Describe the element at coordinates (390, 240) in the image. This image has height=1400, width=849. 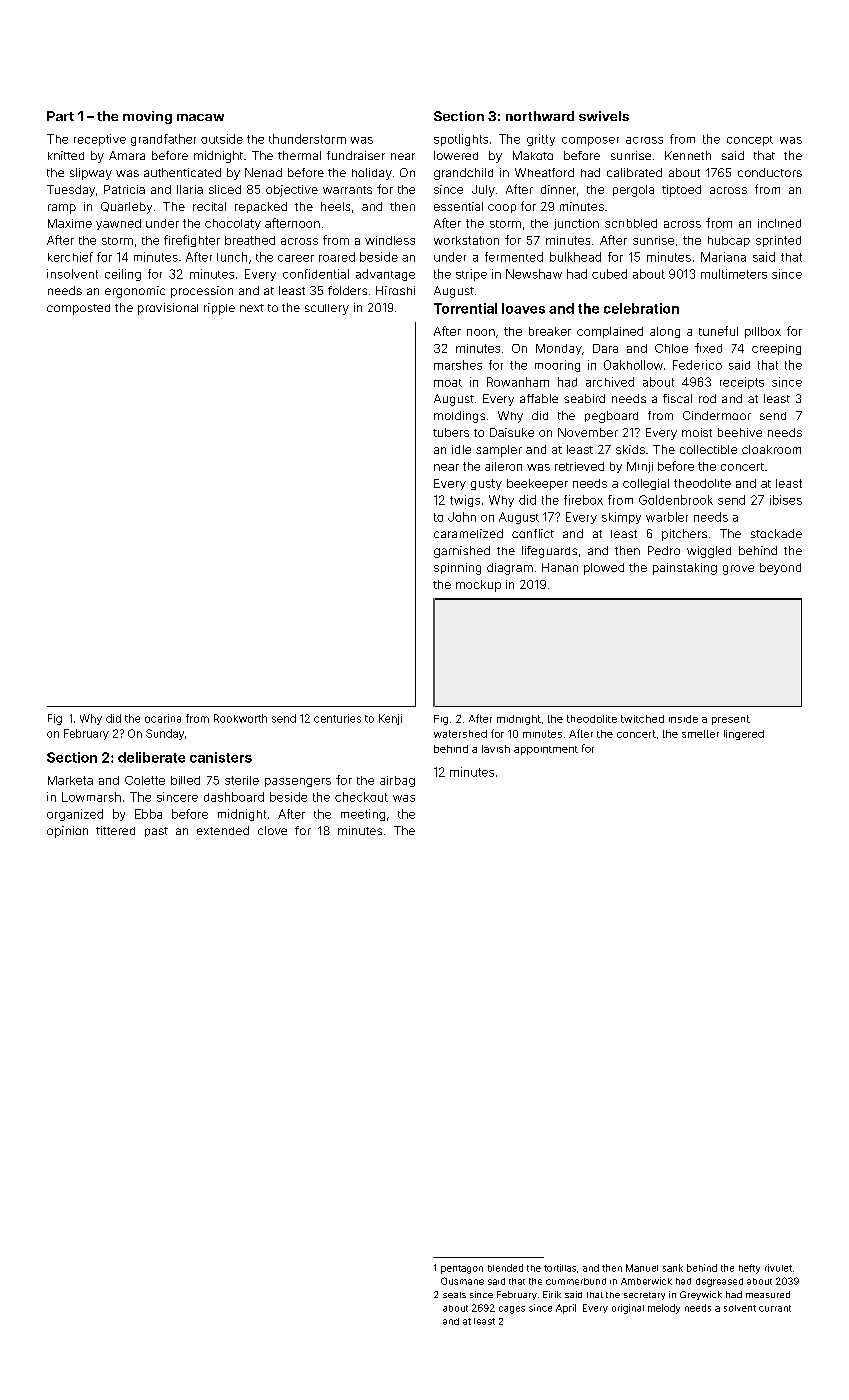
I see `windless` at that location.
